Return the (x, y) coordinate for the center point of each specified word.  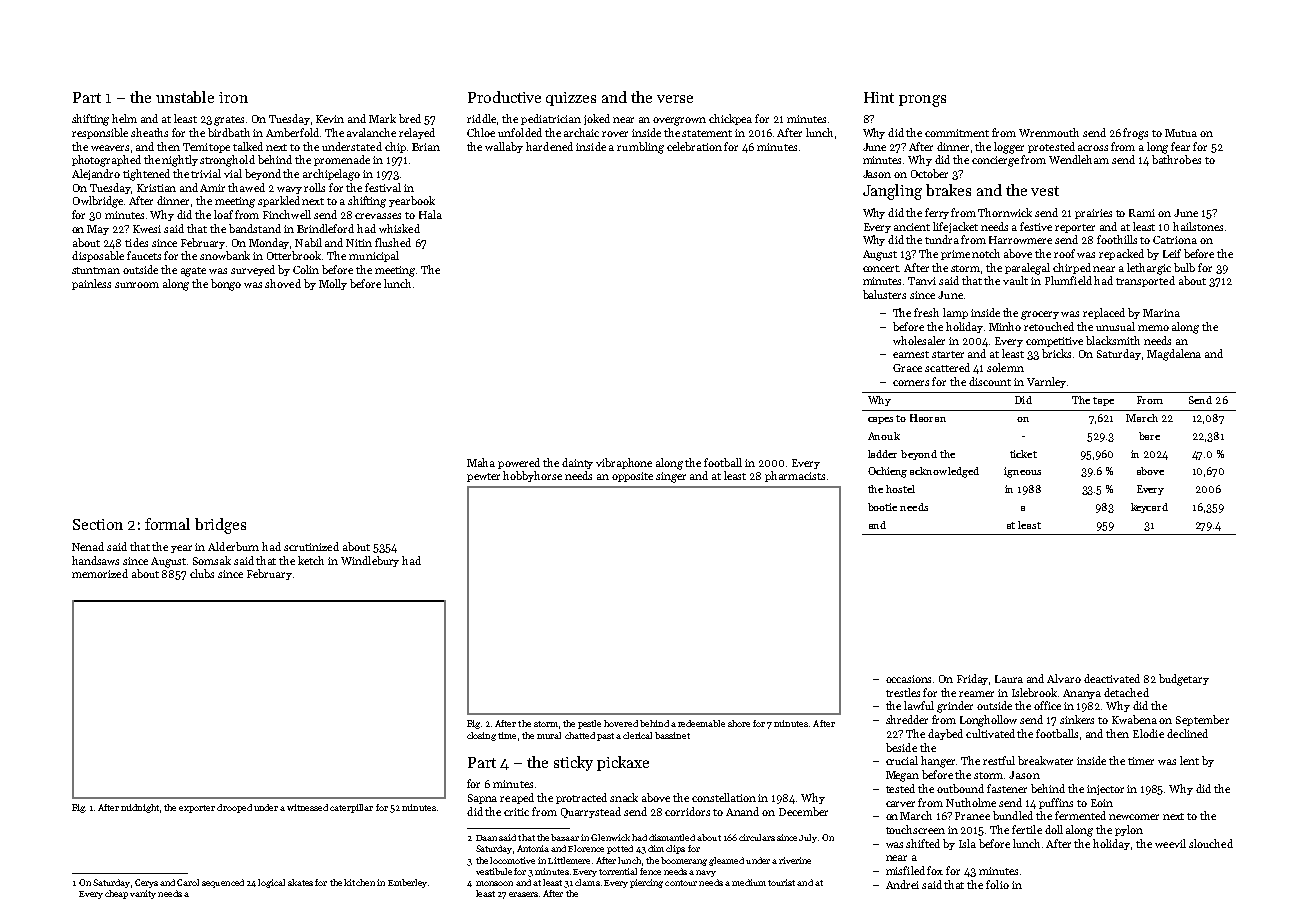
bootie (882, 507)
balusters (884, 294)
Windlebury (370, 561)
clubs (202, 573)
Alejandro (96, 174)
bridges (220, 526)
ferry (937, 213)
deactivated (1112, 678)
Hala (430, 214)
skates (300, 882)
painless (91, 284)
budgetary (1184, 680)
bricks (1056, 353)
